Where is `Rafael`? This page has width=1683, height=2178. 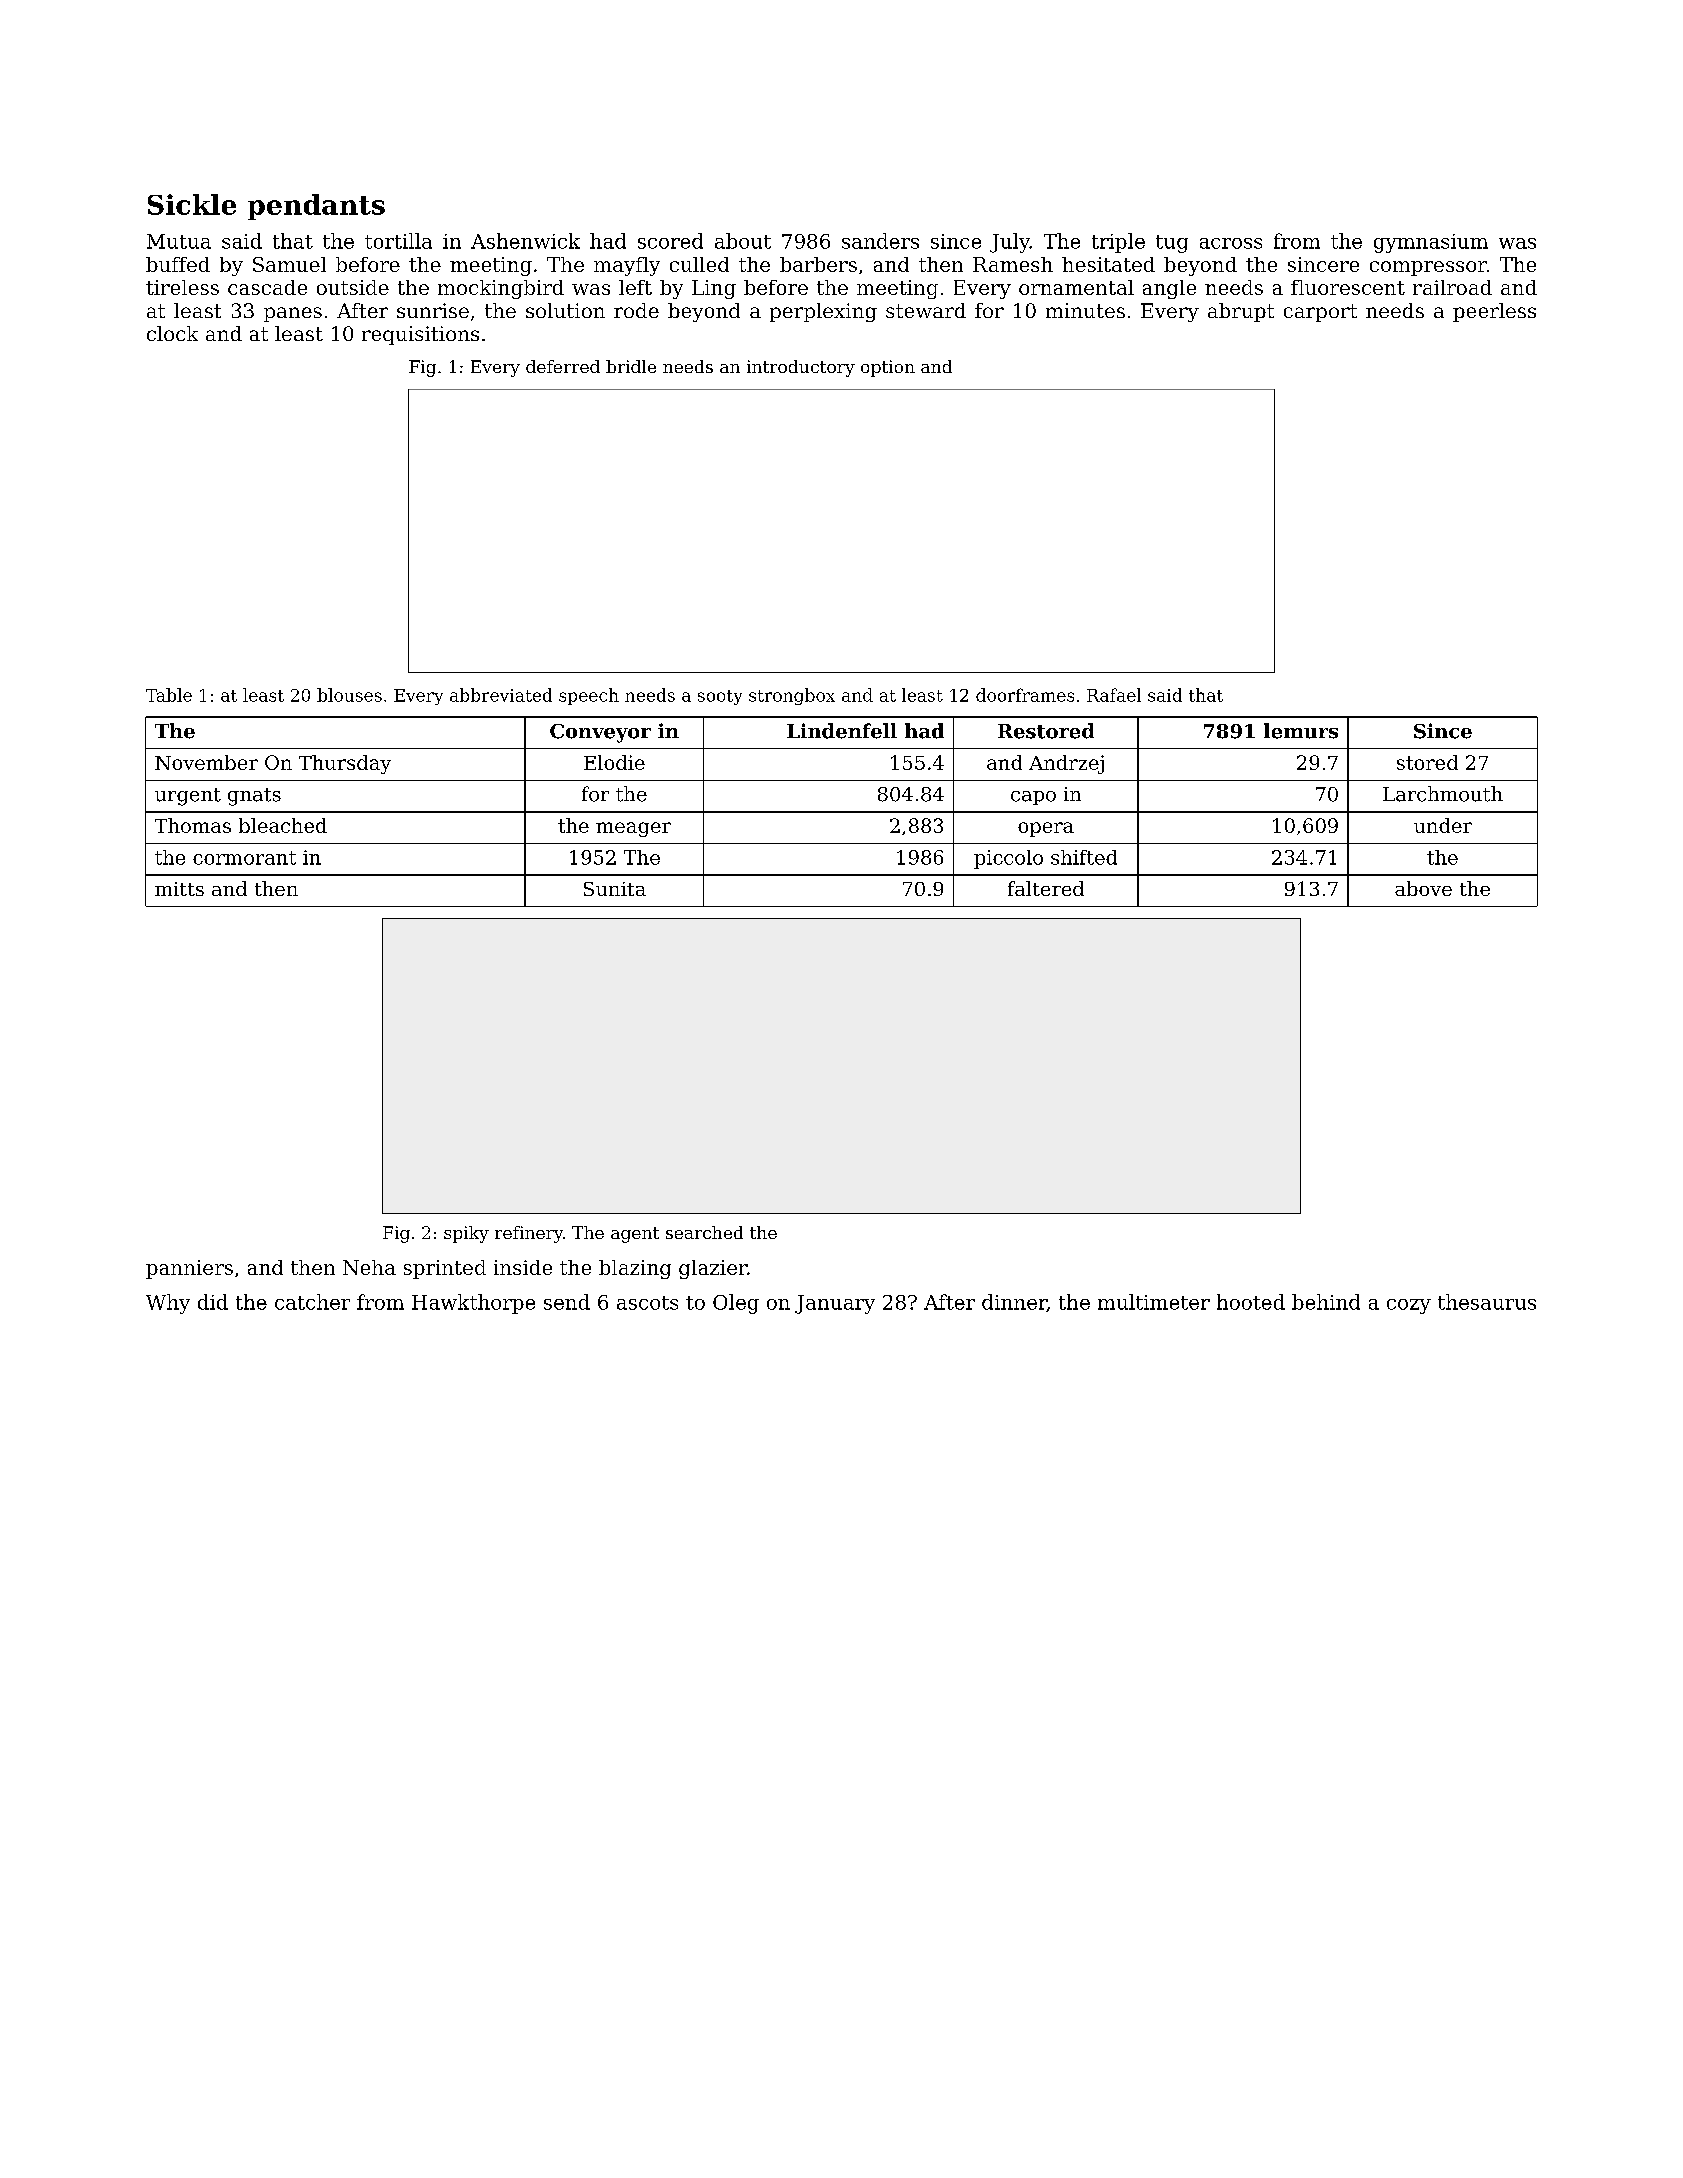
Rafael is located at coordinates (1114, 695).
